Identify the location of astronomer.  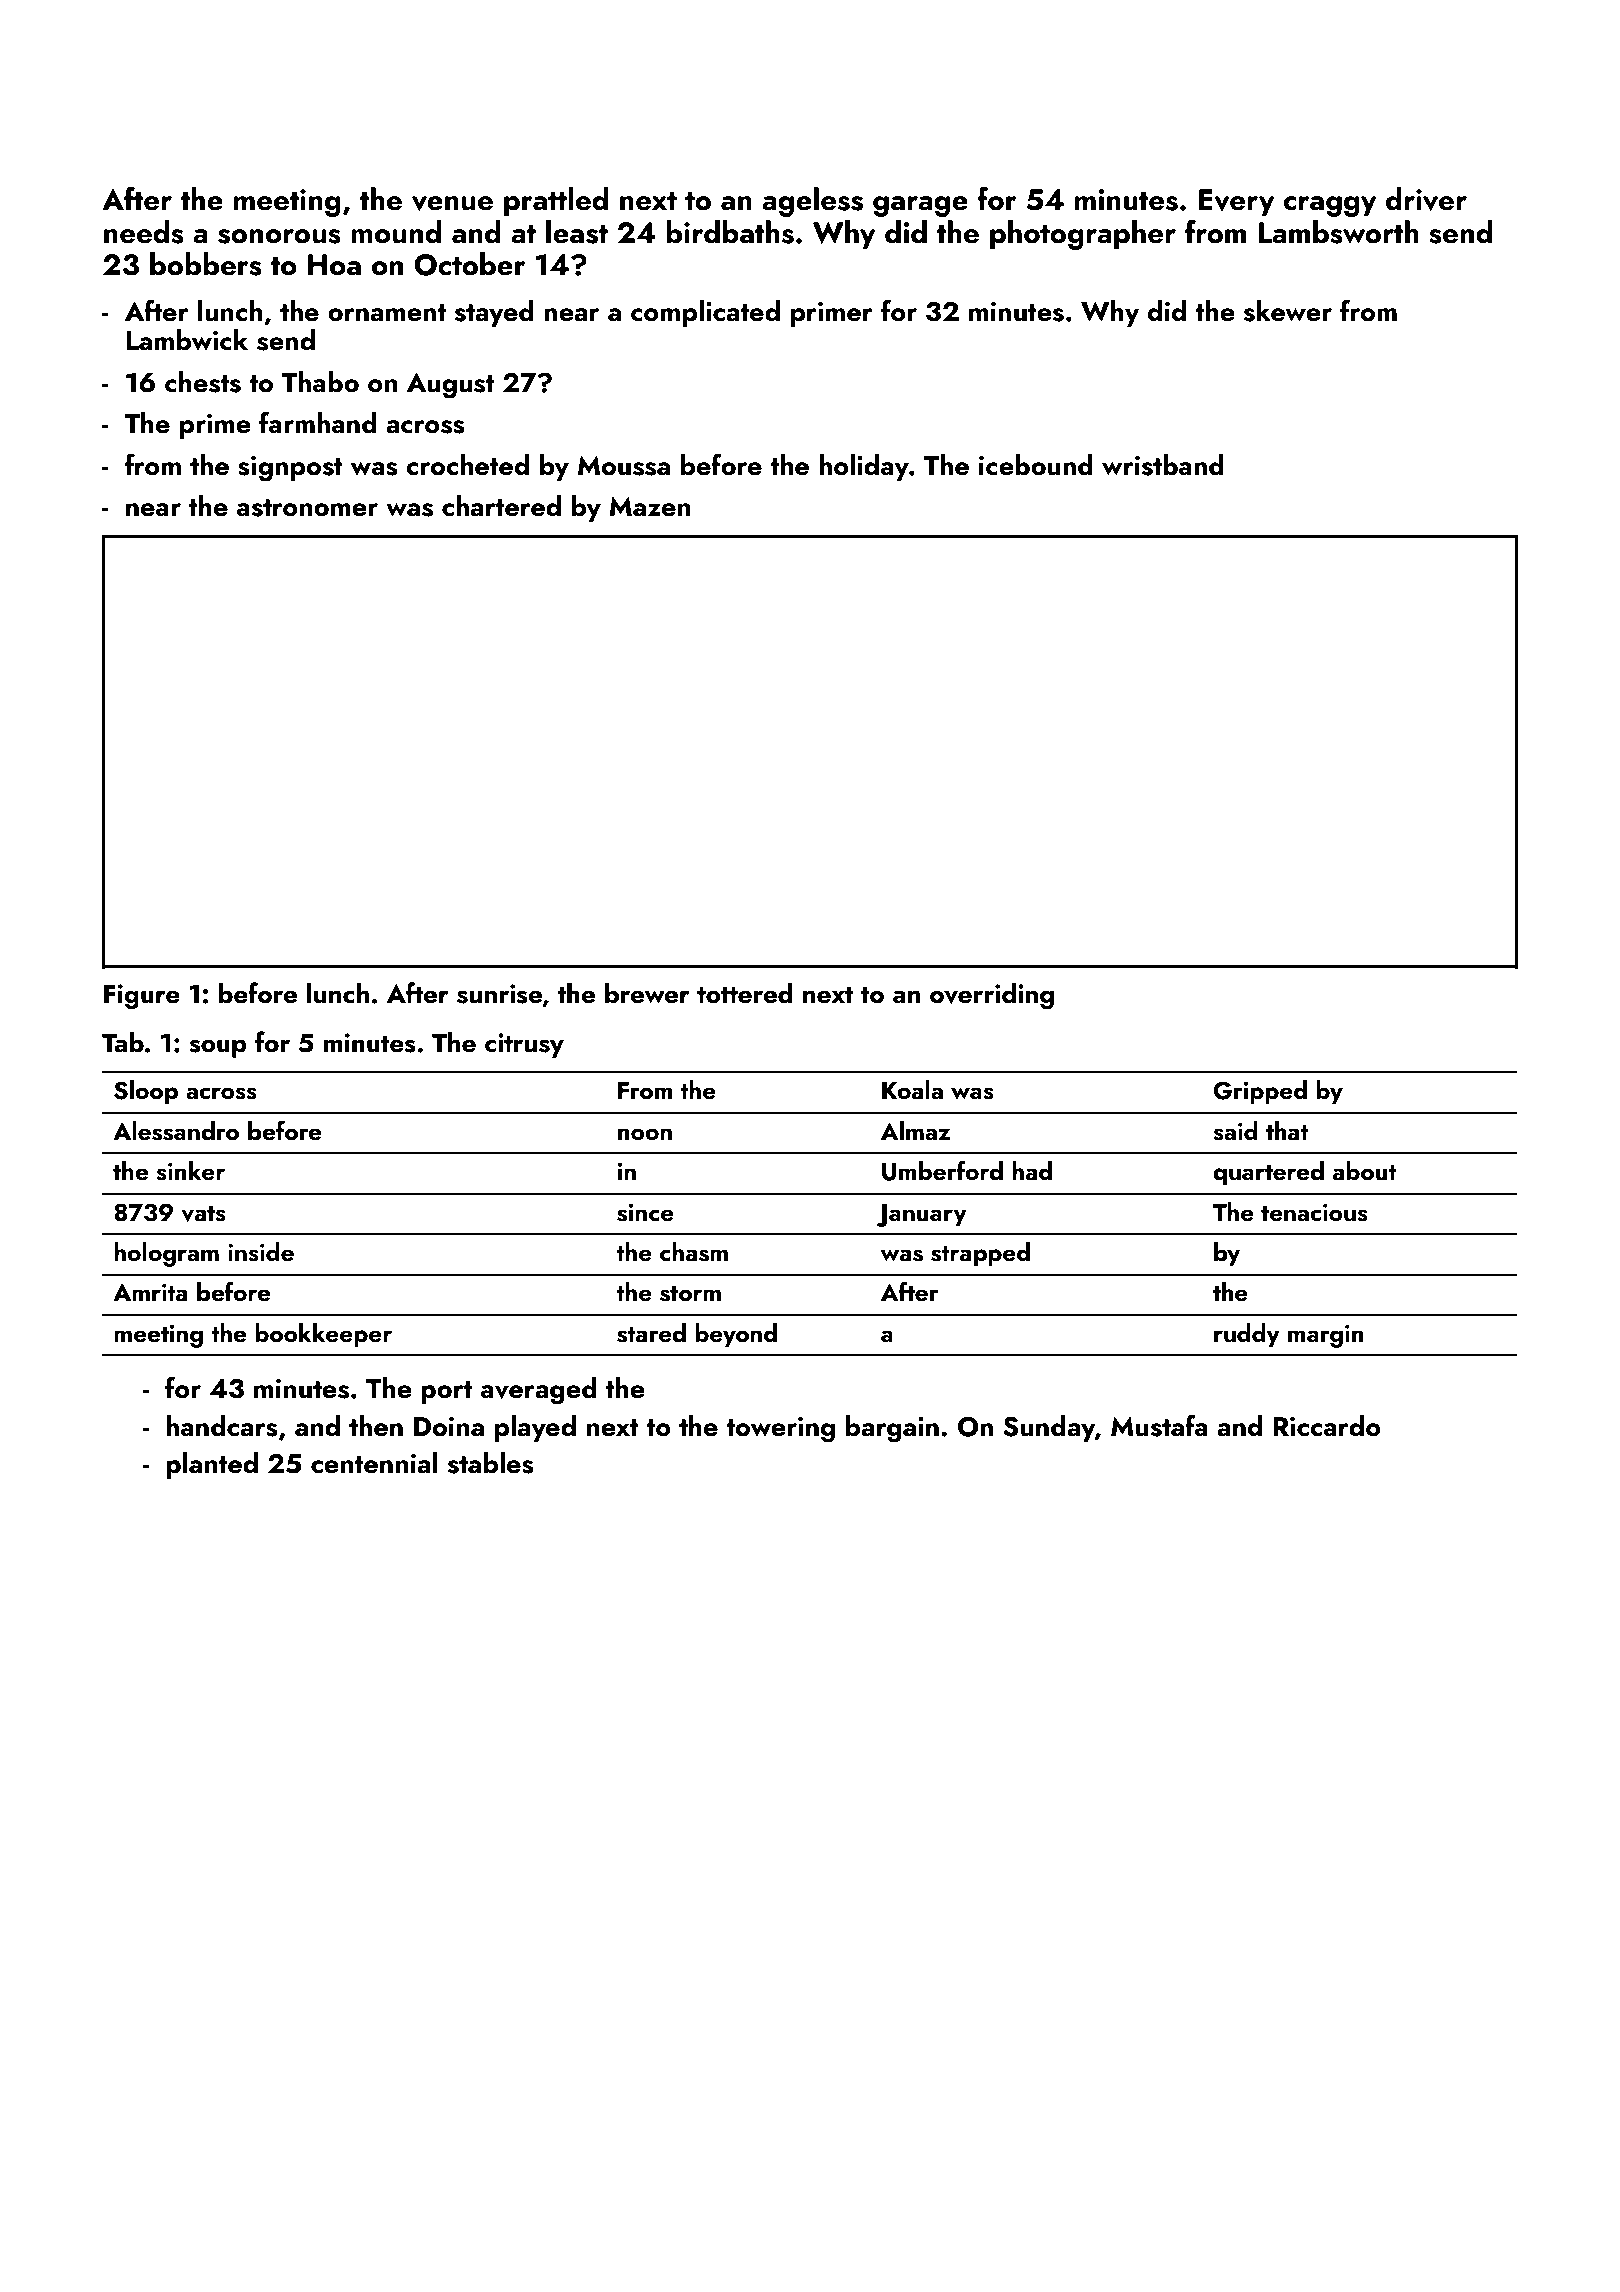
(307, 508).
